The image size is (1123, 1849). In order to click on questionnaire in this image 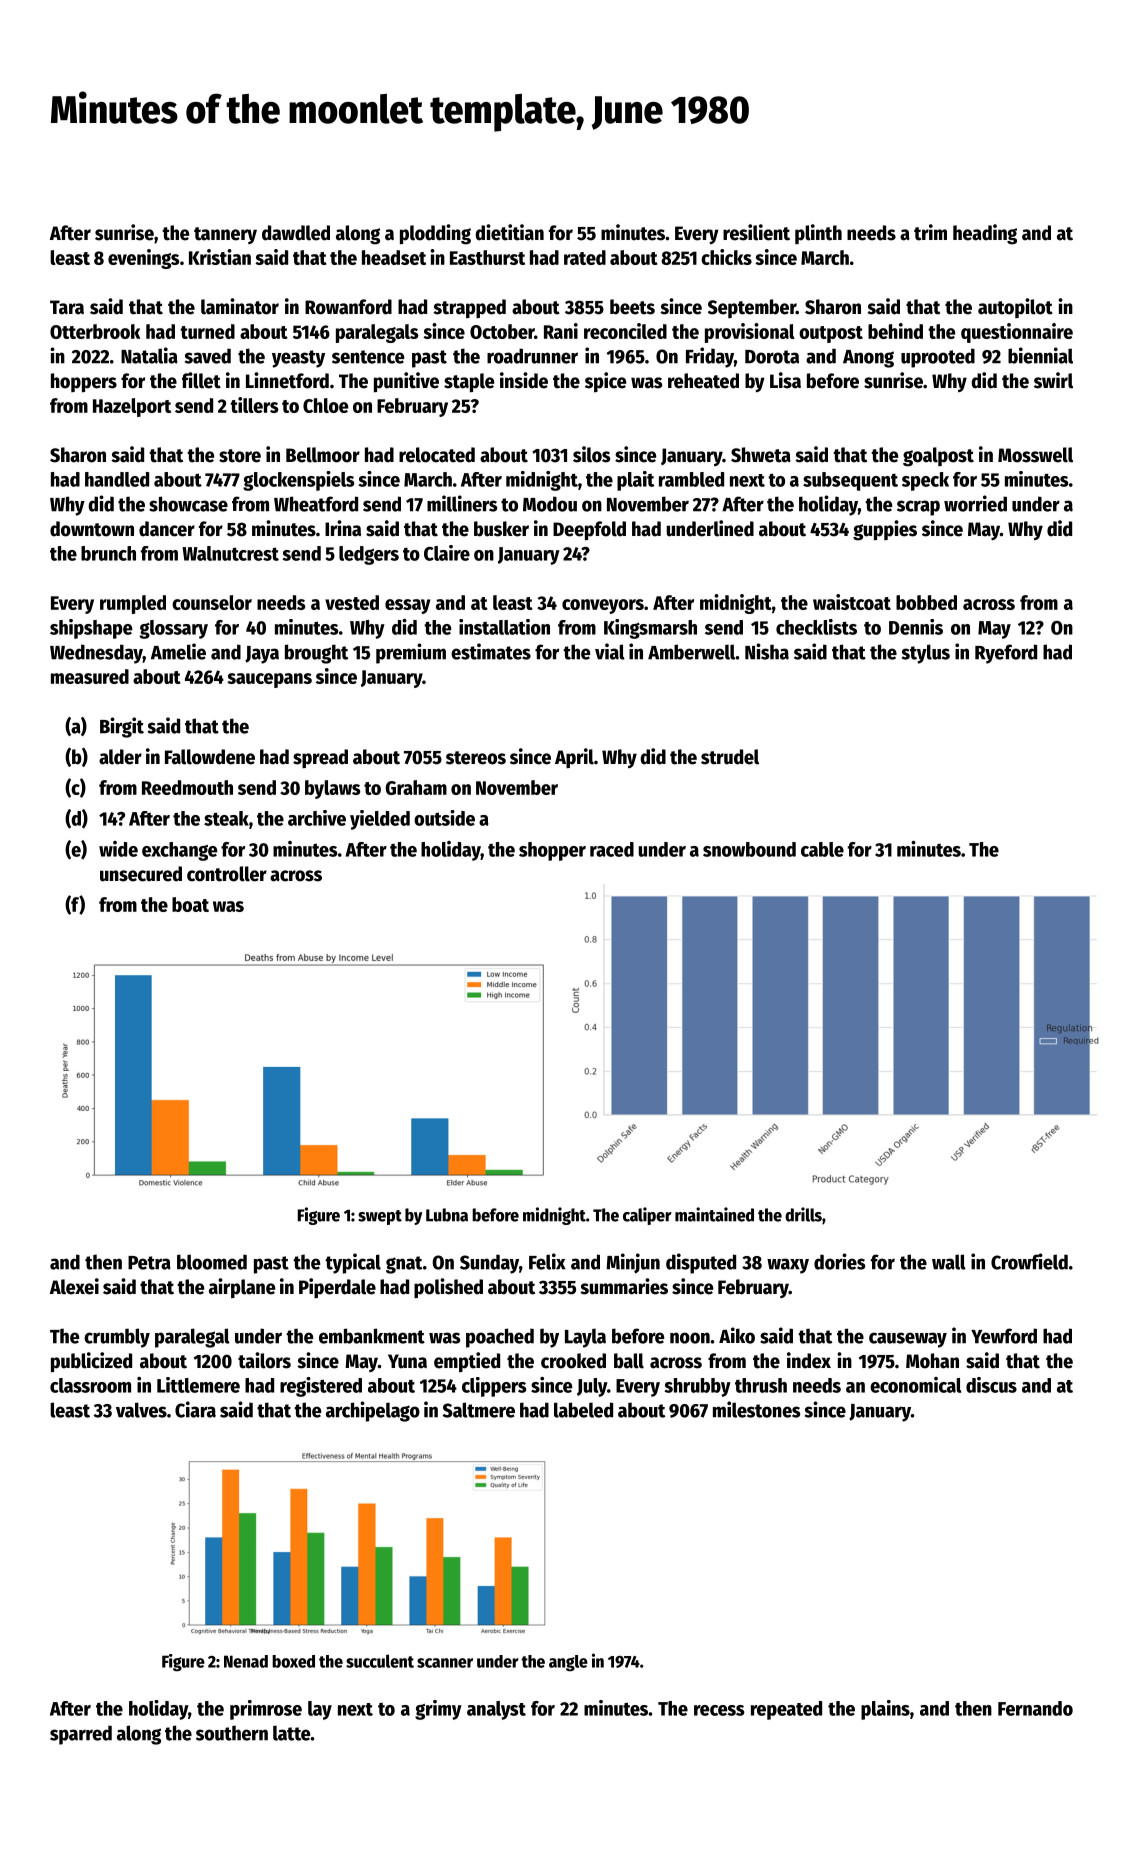, I will do `click(1017, 333)`.
